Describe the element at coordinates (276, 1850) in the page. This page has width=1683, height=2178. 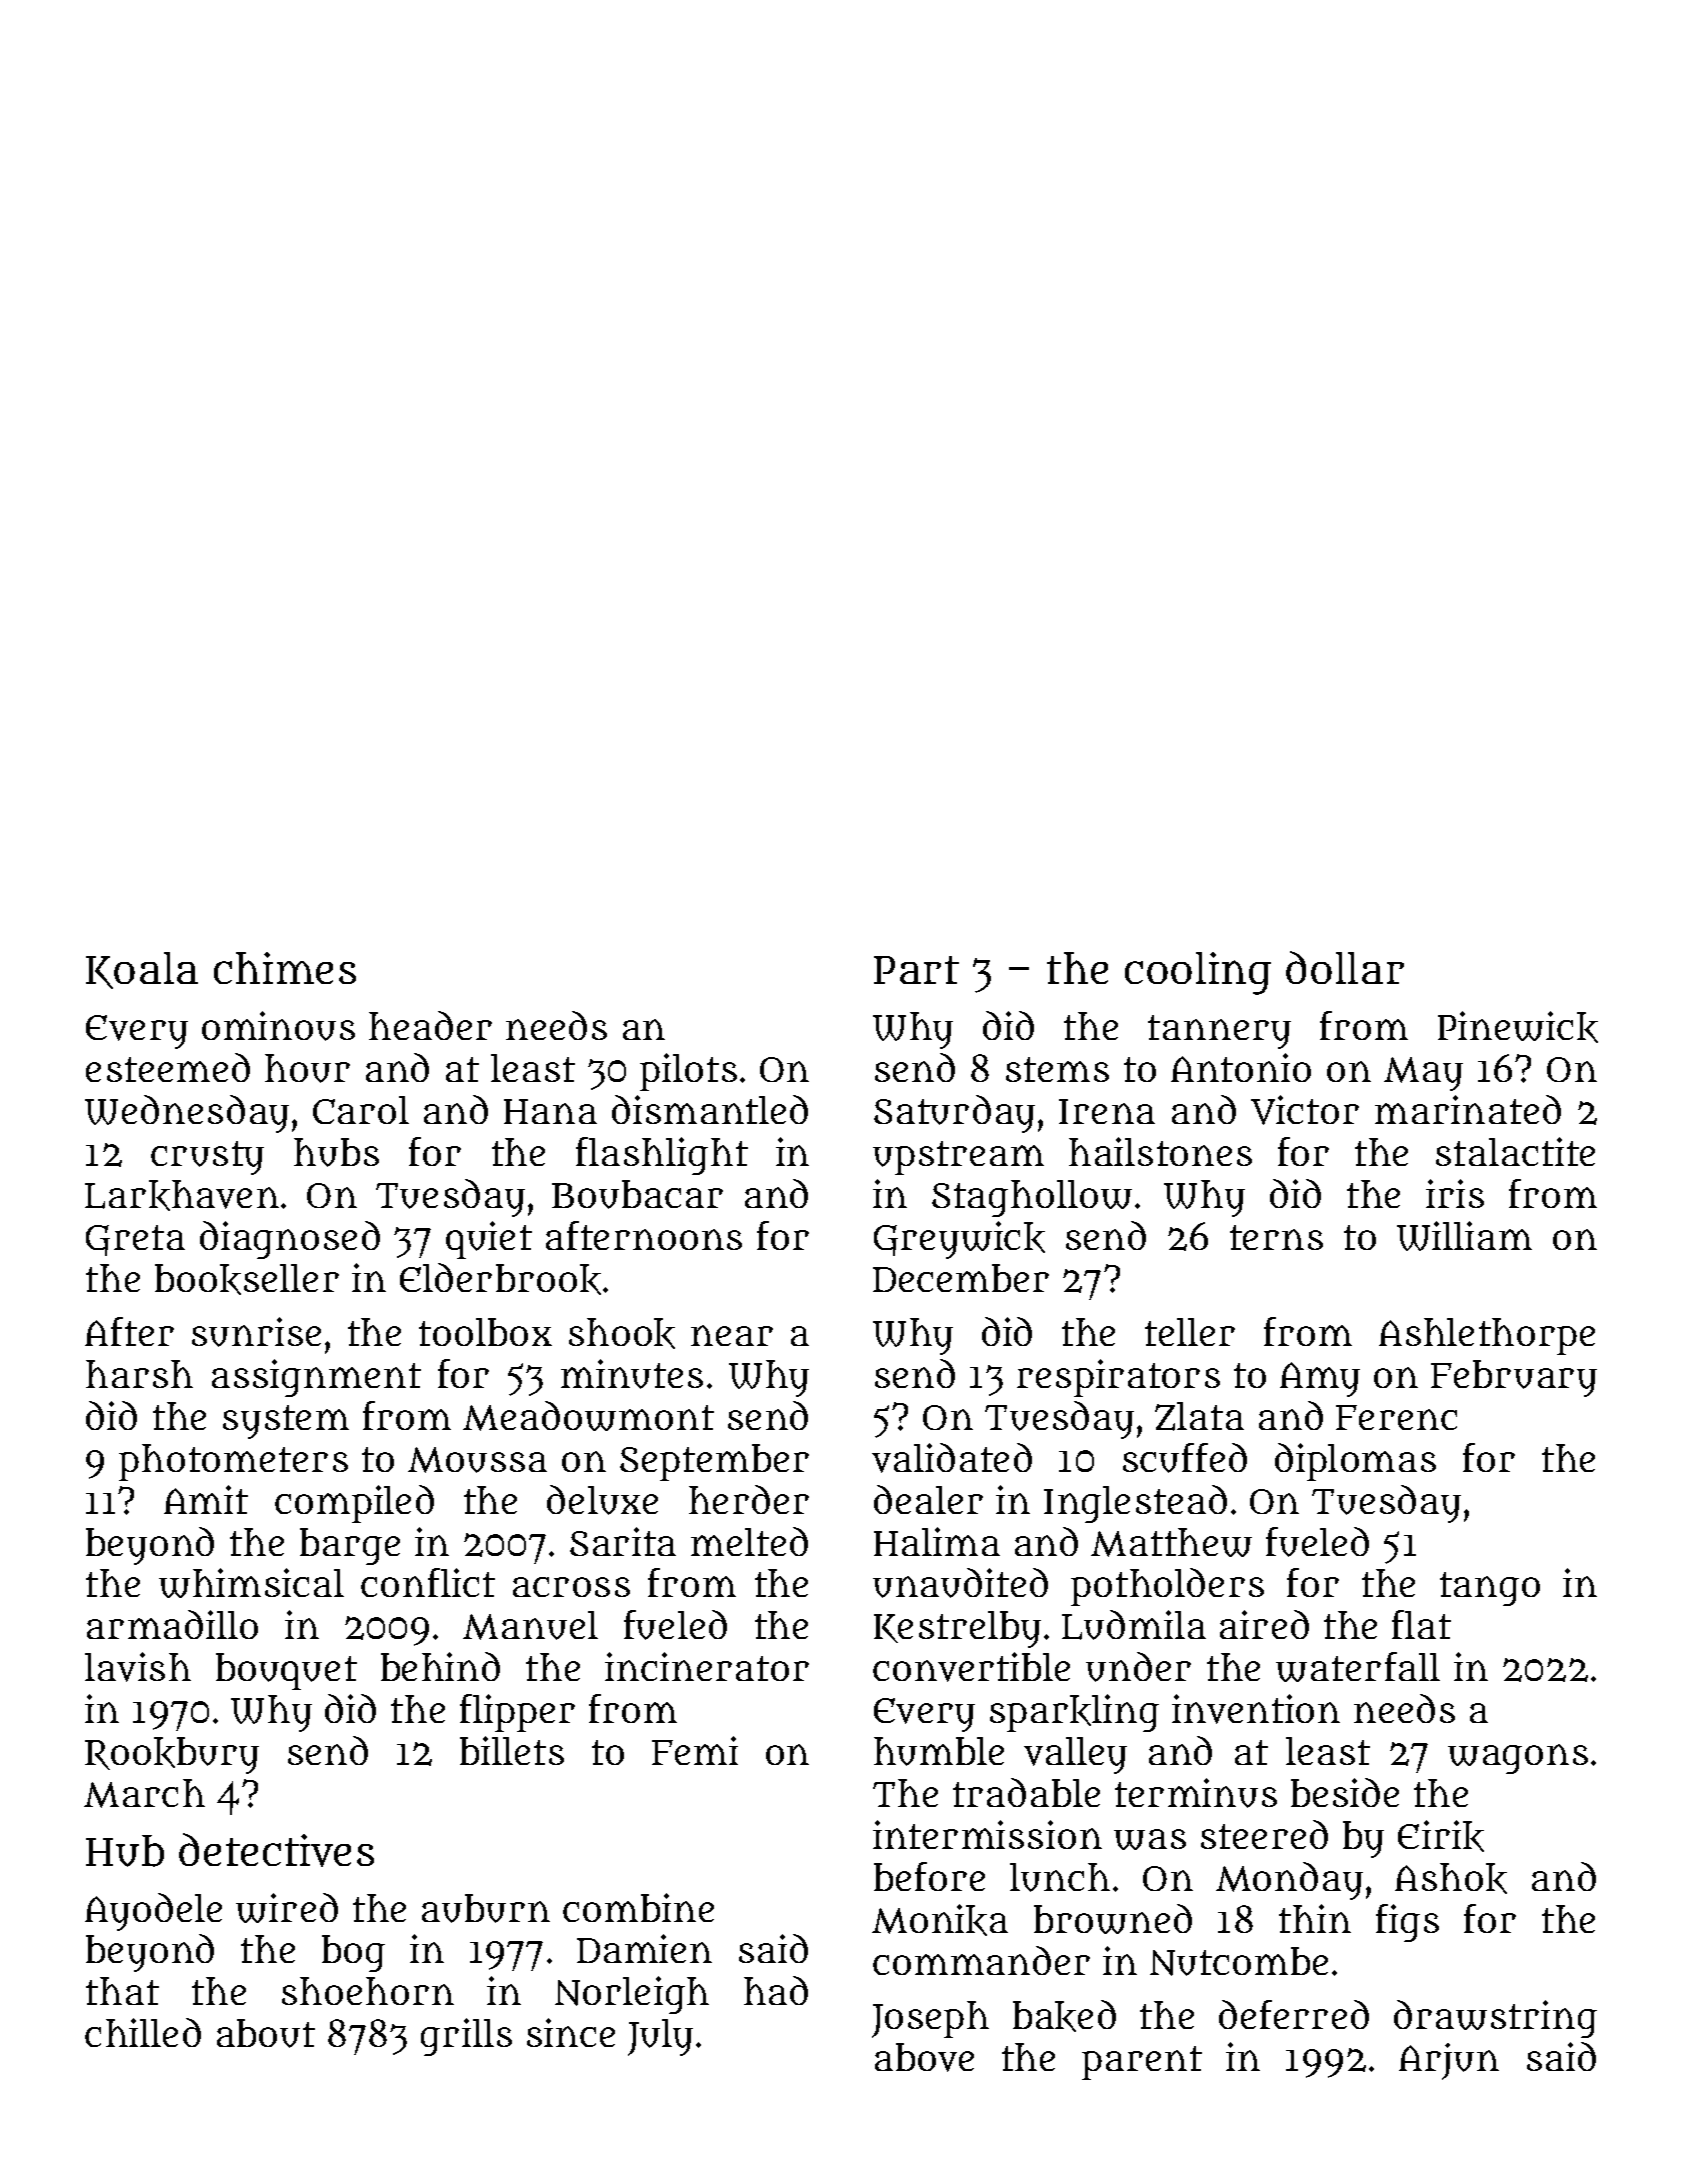
I see `detectives` at that location.
